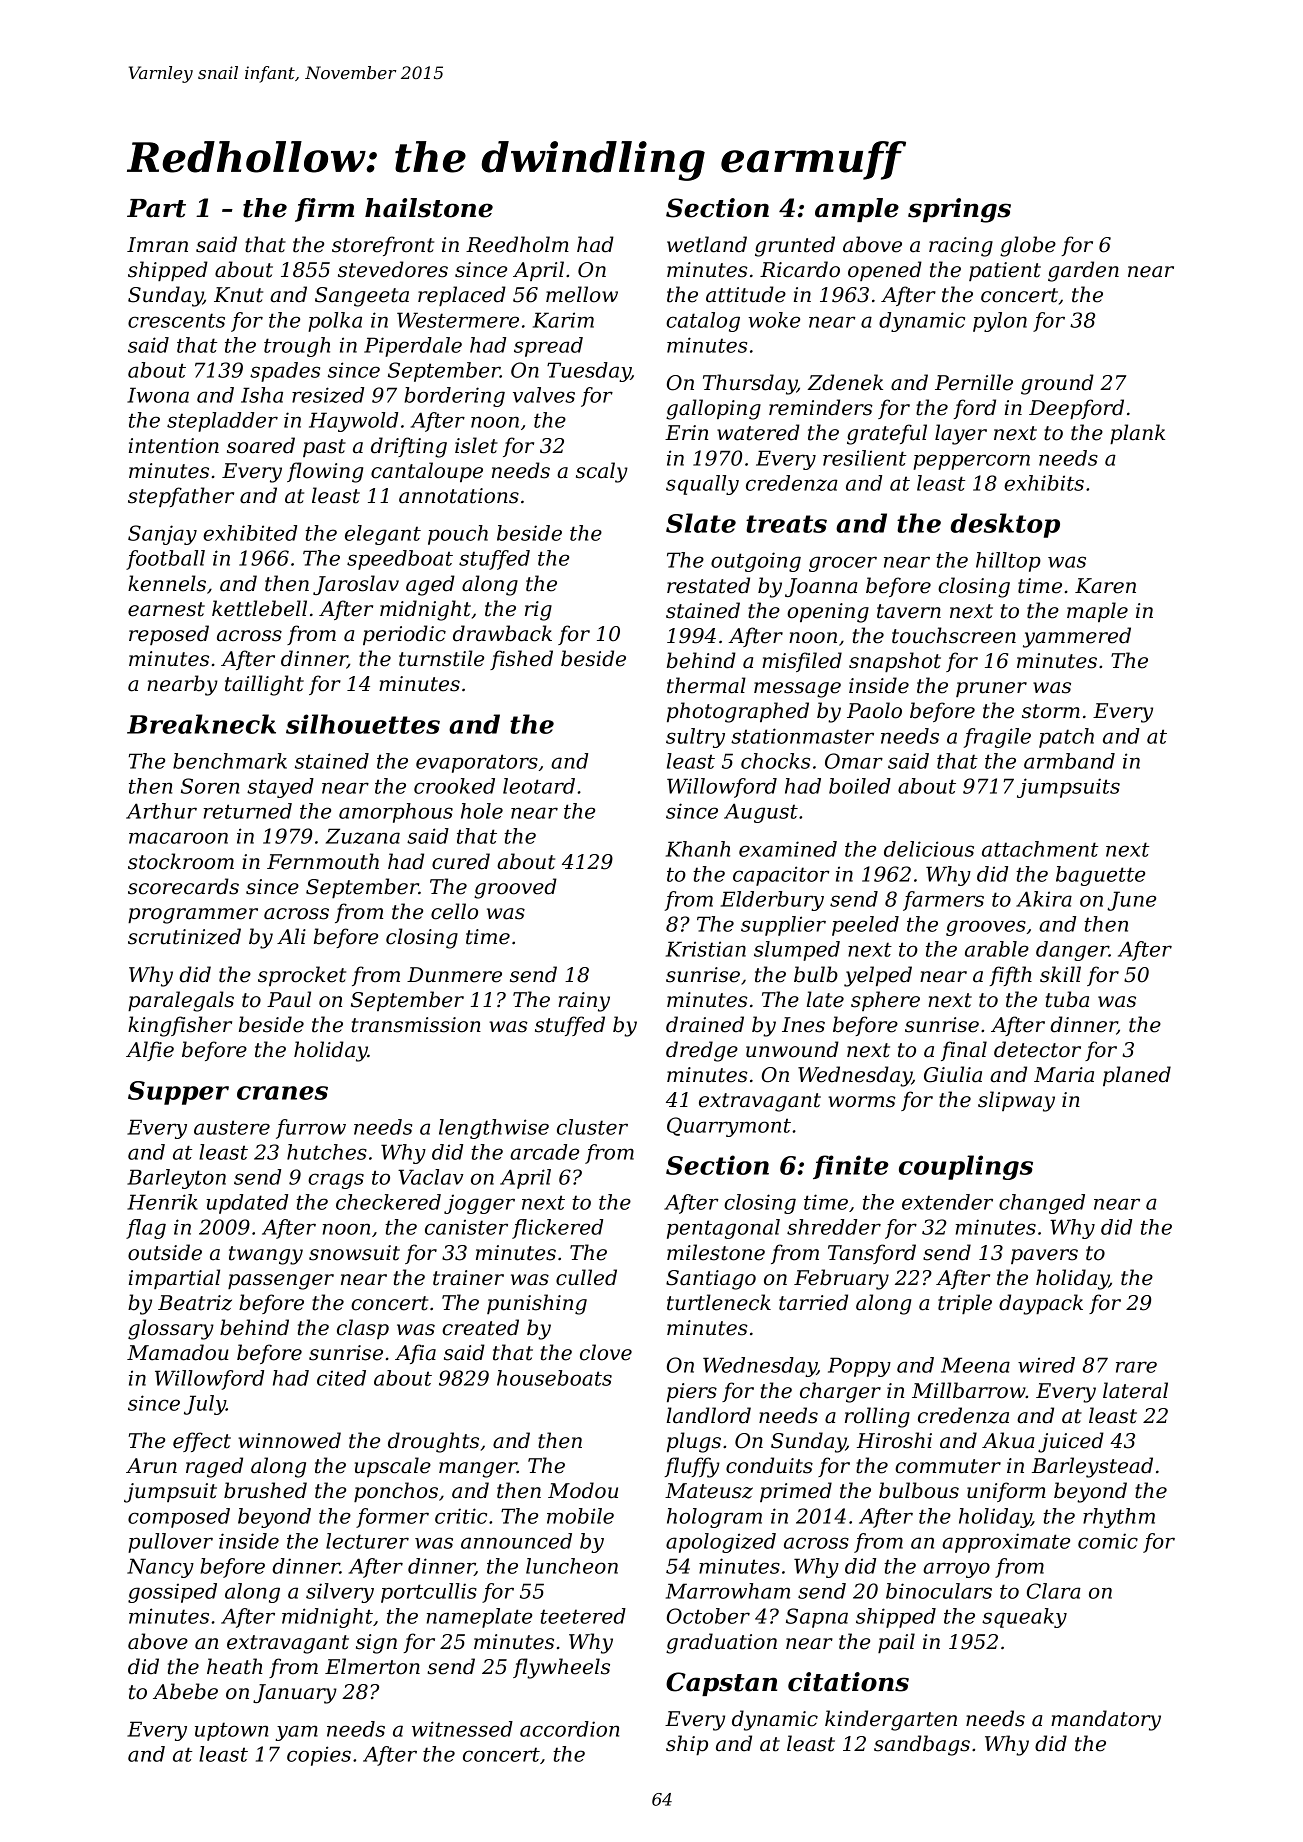 The height and width of the image is (1842, 1303). Describe the element at coordinates (708, 585) in the image. I see `restated` at that location.
